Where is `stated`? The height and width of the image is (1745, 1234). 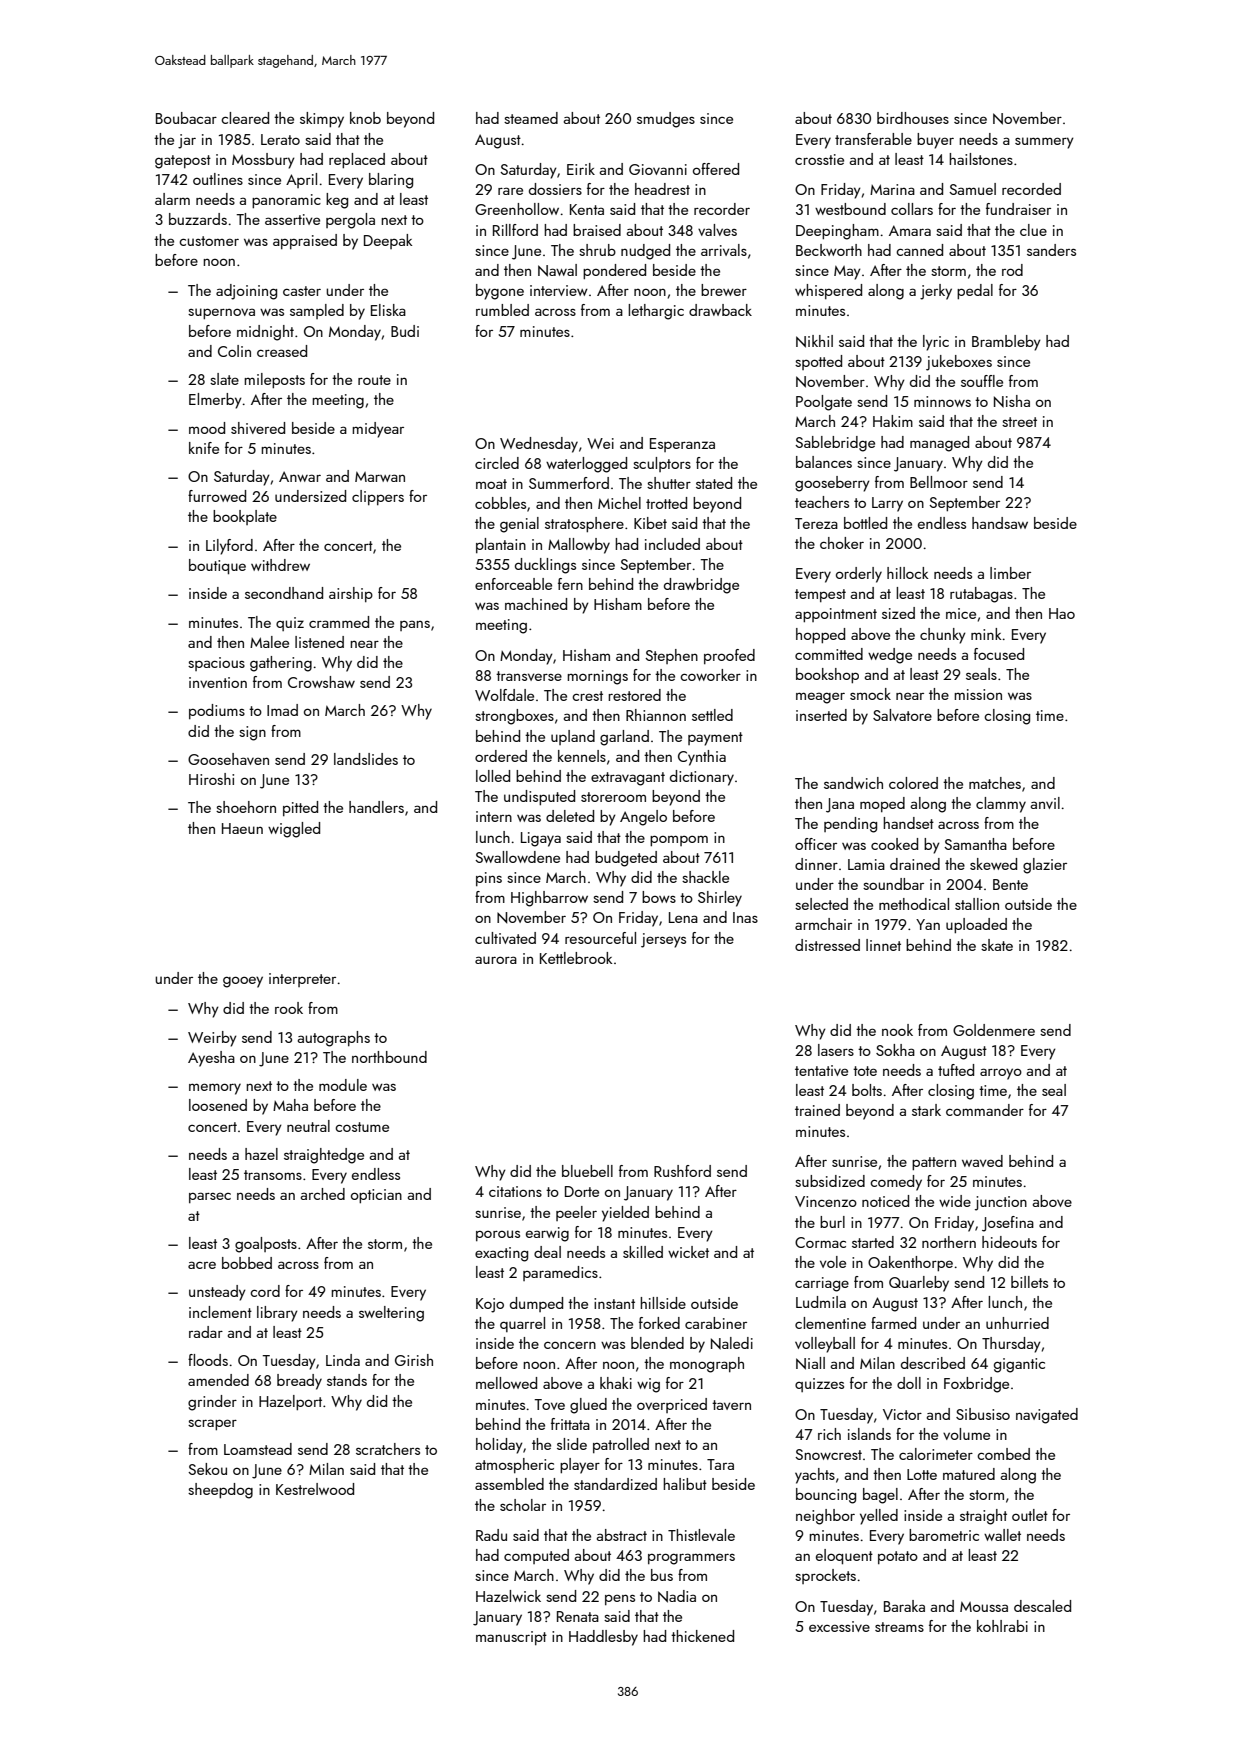 stated is located at coordinates (714, 483).
